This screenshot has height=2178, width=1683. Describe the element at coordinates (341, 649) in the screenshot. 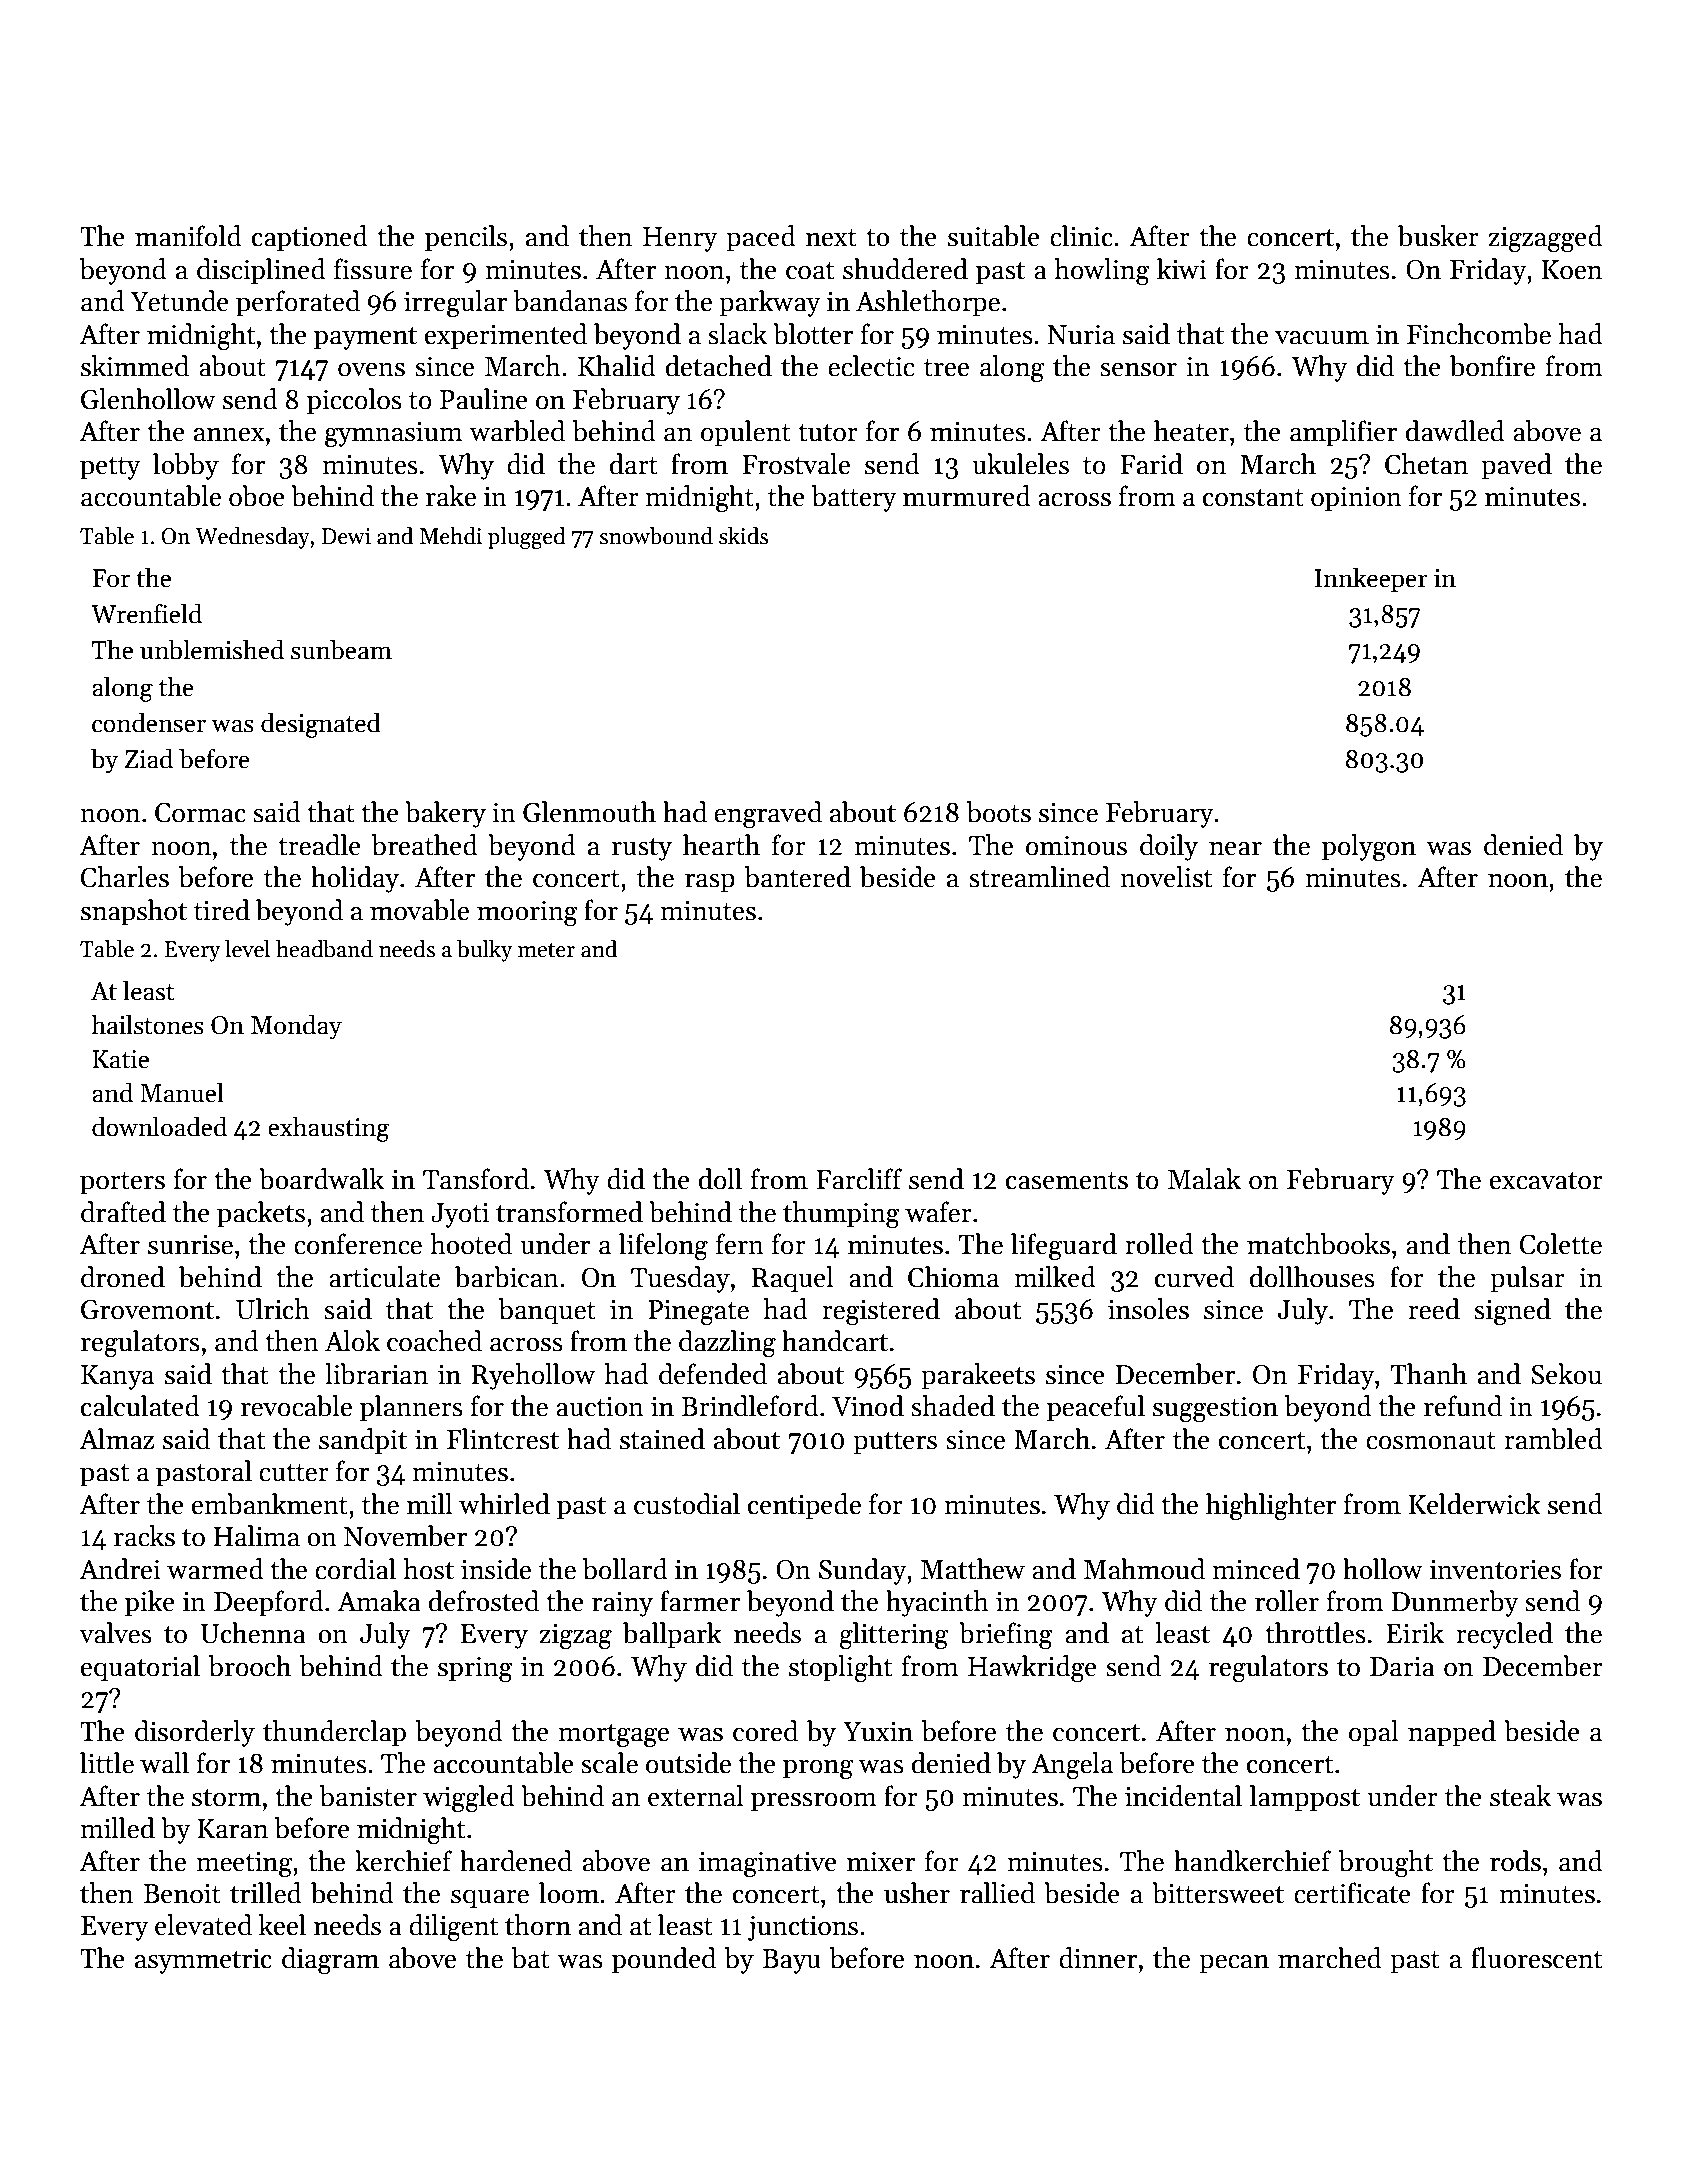

I see `sunbeam` at that location.
